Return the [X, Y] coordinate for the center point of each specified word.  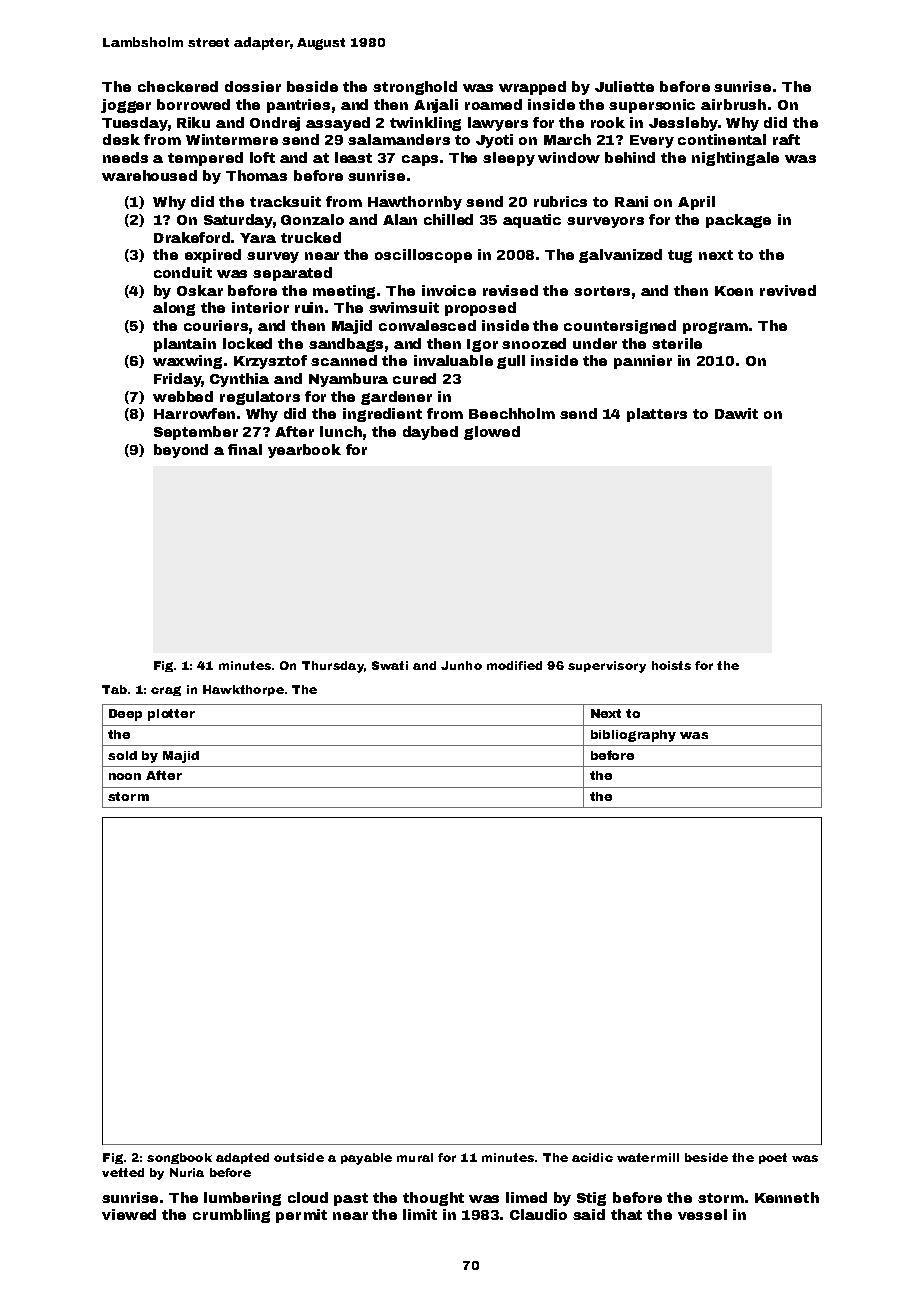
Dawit [736, 413]
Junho [461, 665]
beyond [181, 451]
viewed [129, 1214]
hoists [671, 665]
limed [526, 1197]
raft [786, 139]
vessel [702, 1214]
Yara [258, 238]
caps [420, 160]
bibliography [633, 736]
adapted [242, 1158]
